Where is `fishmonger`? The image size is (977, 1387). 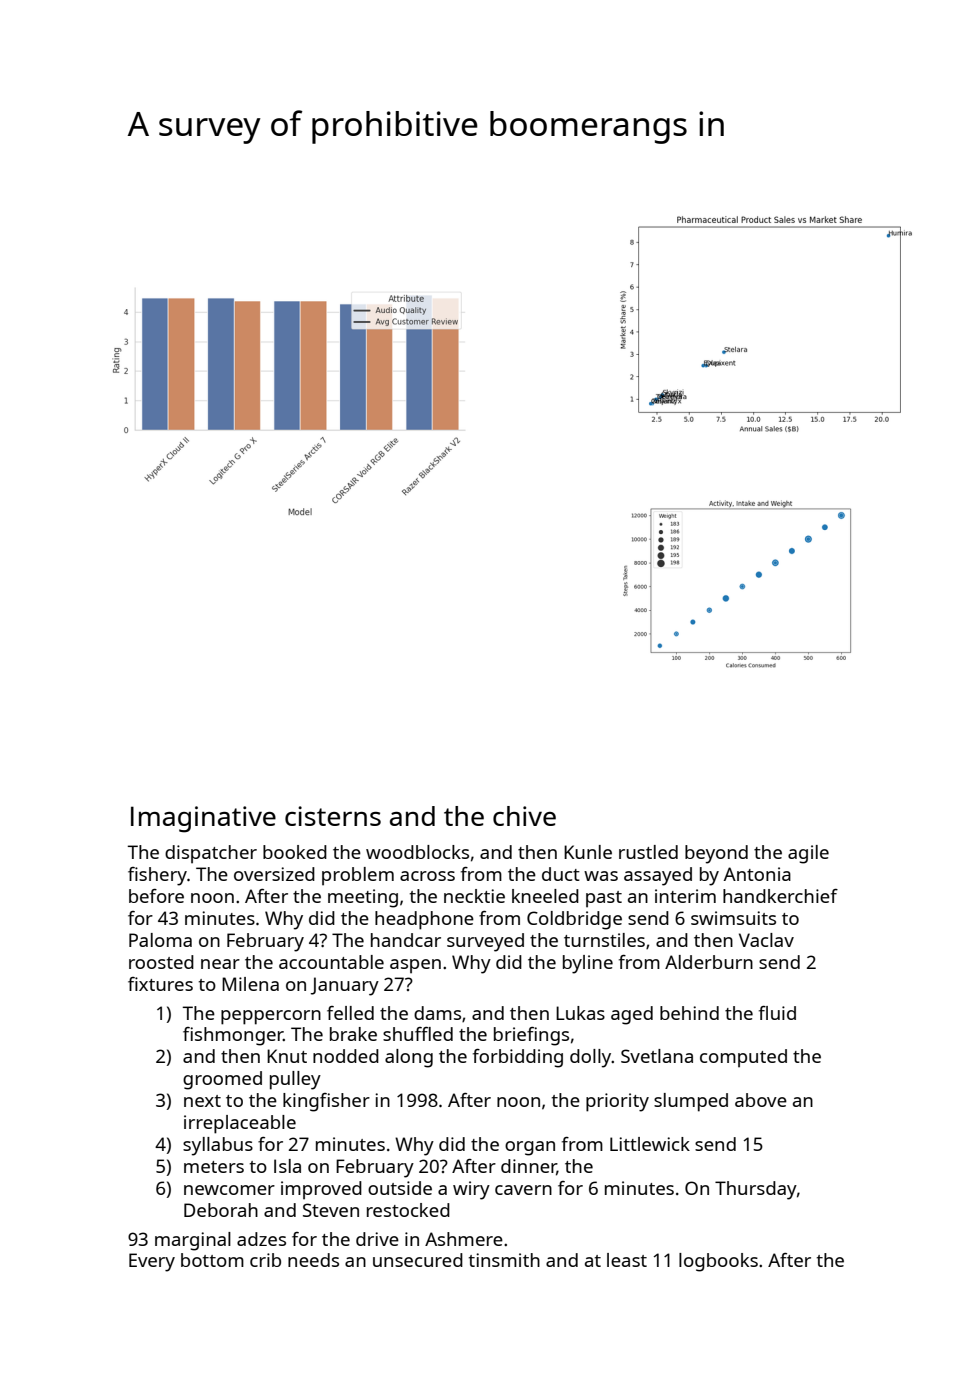
fishmonger is located at coordinates (233, 1036).
